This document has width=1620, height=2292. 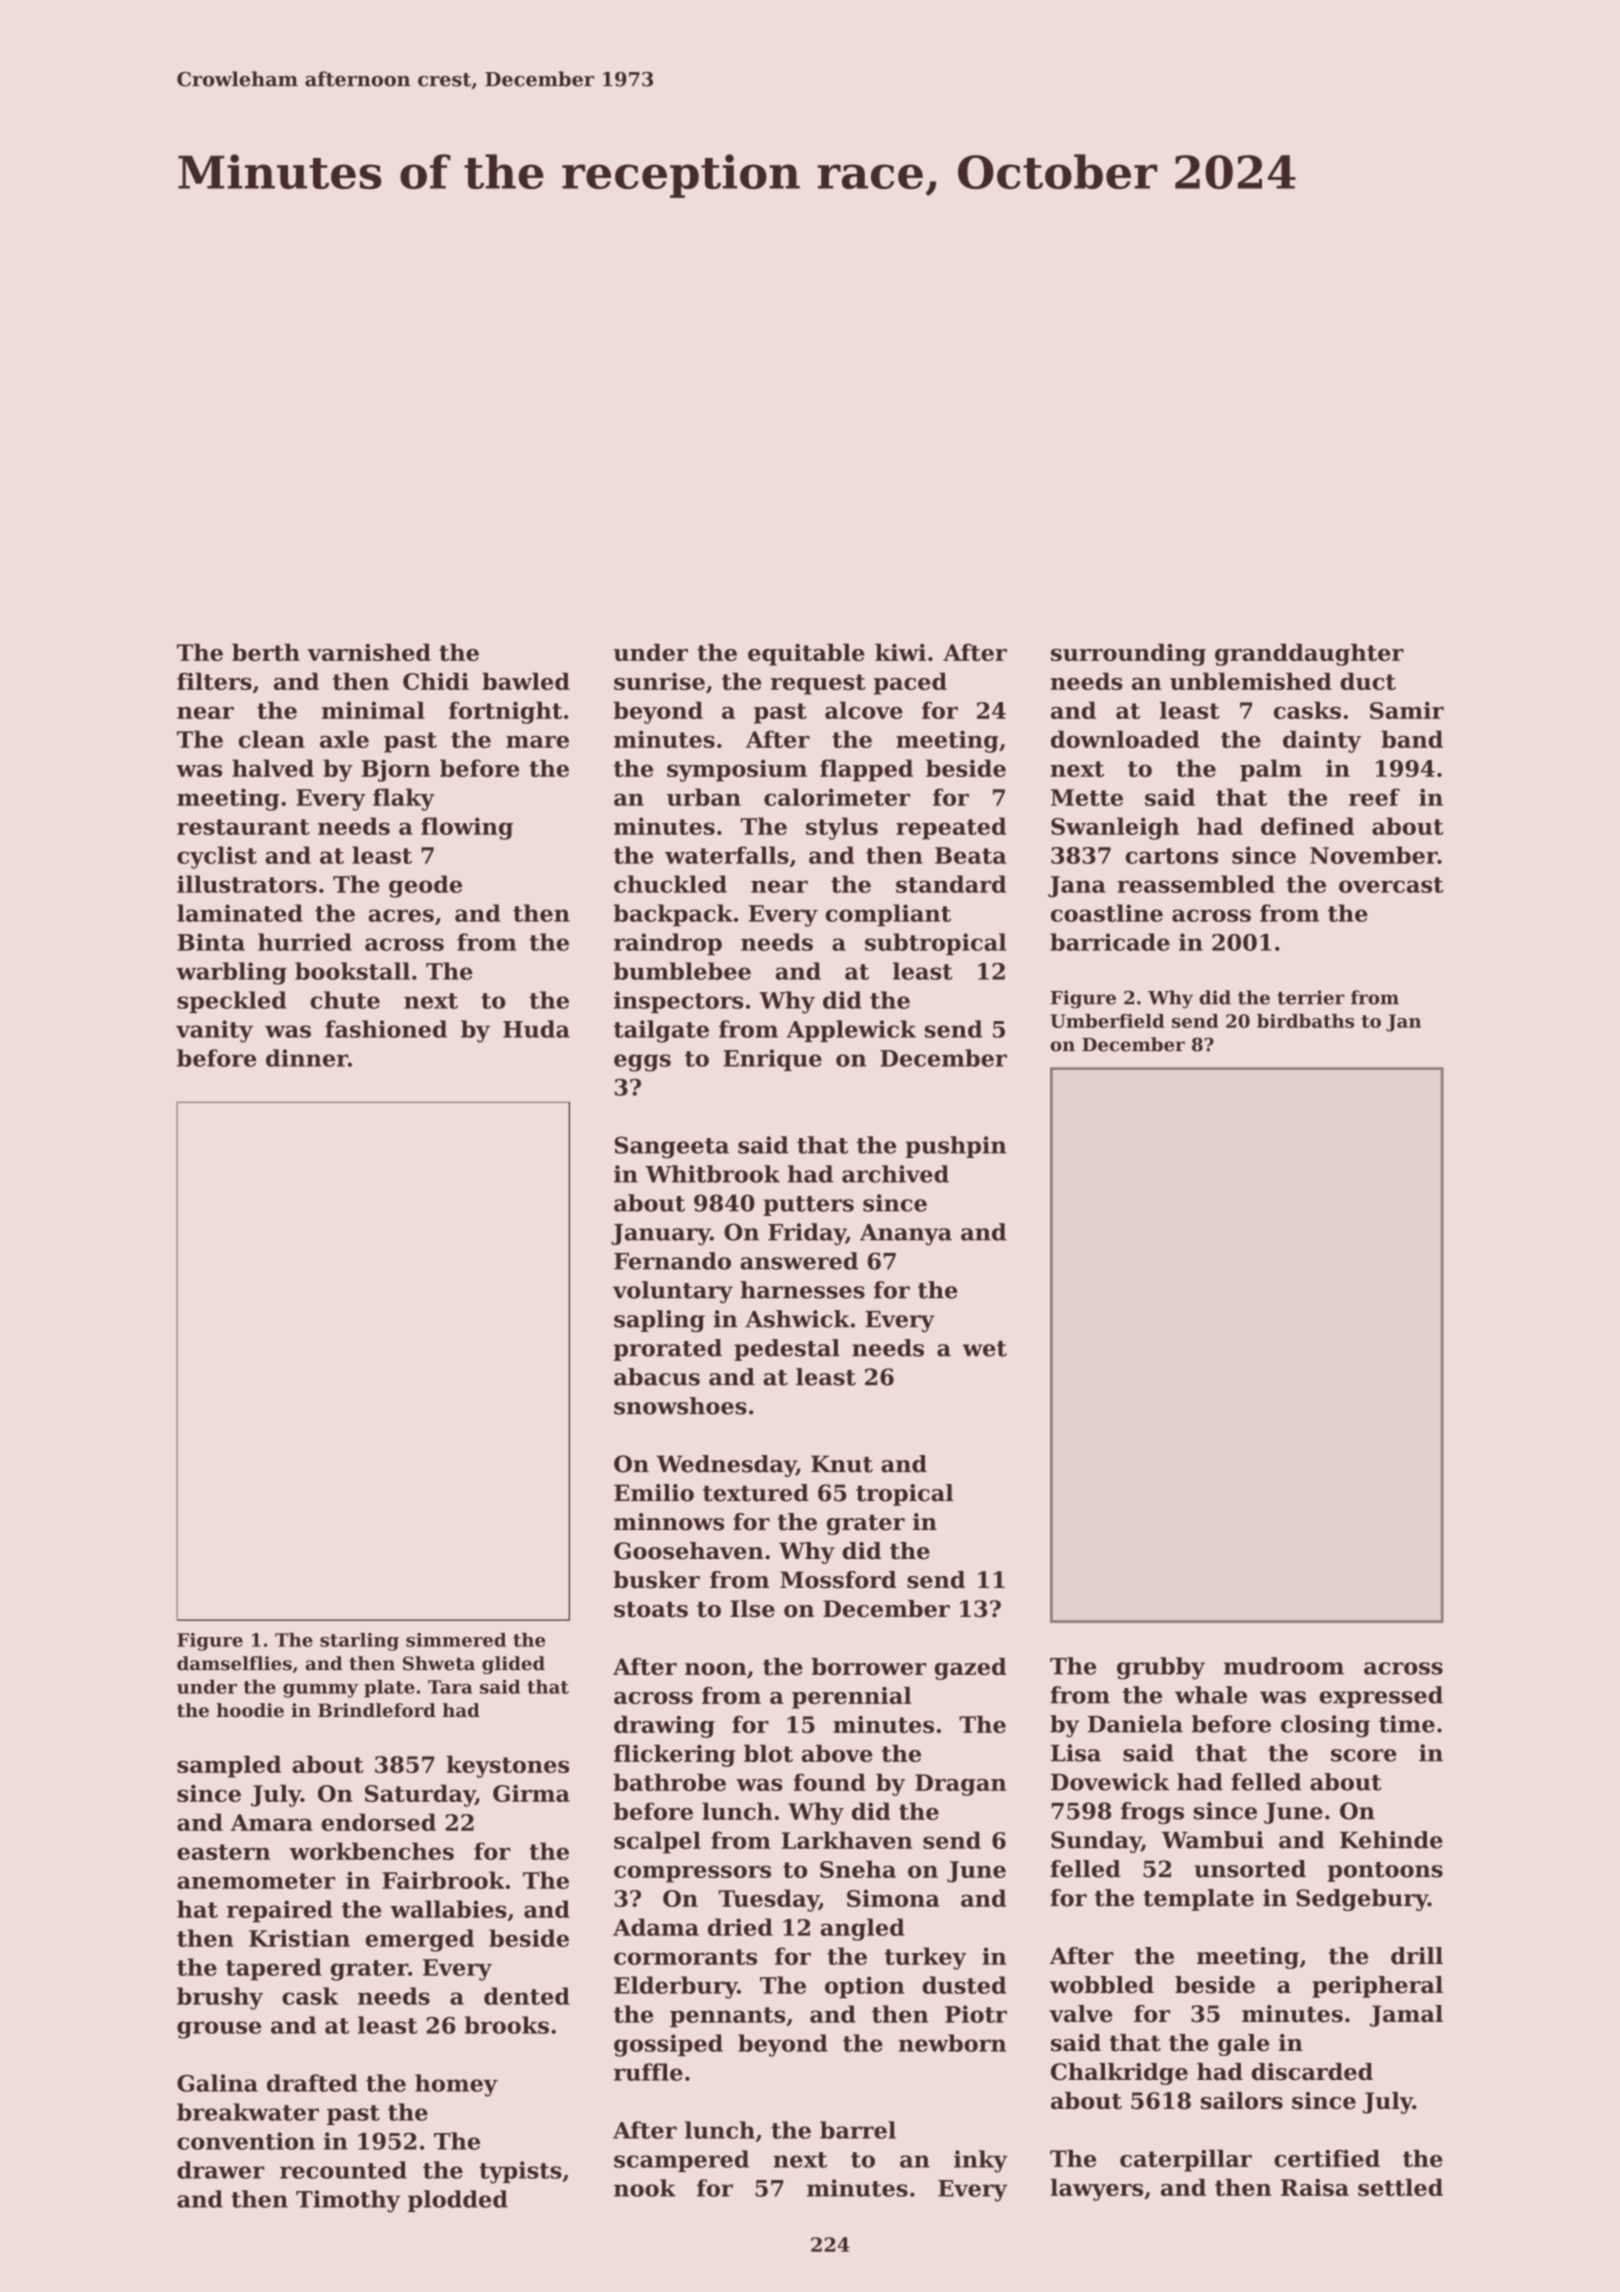 What do you see at coordinates (1305, 1021) in the document?
I see `birdbaths` at bounding box center [1305, 1021].
